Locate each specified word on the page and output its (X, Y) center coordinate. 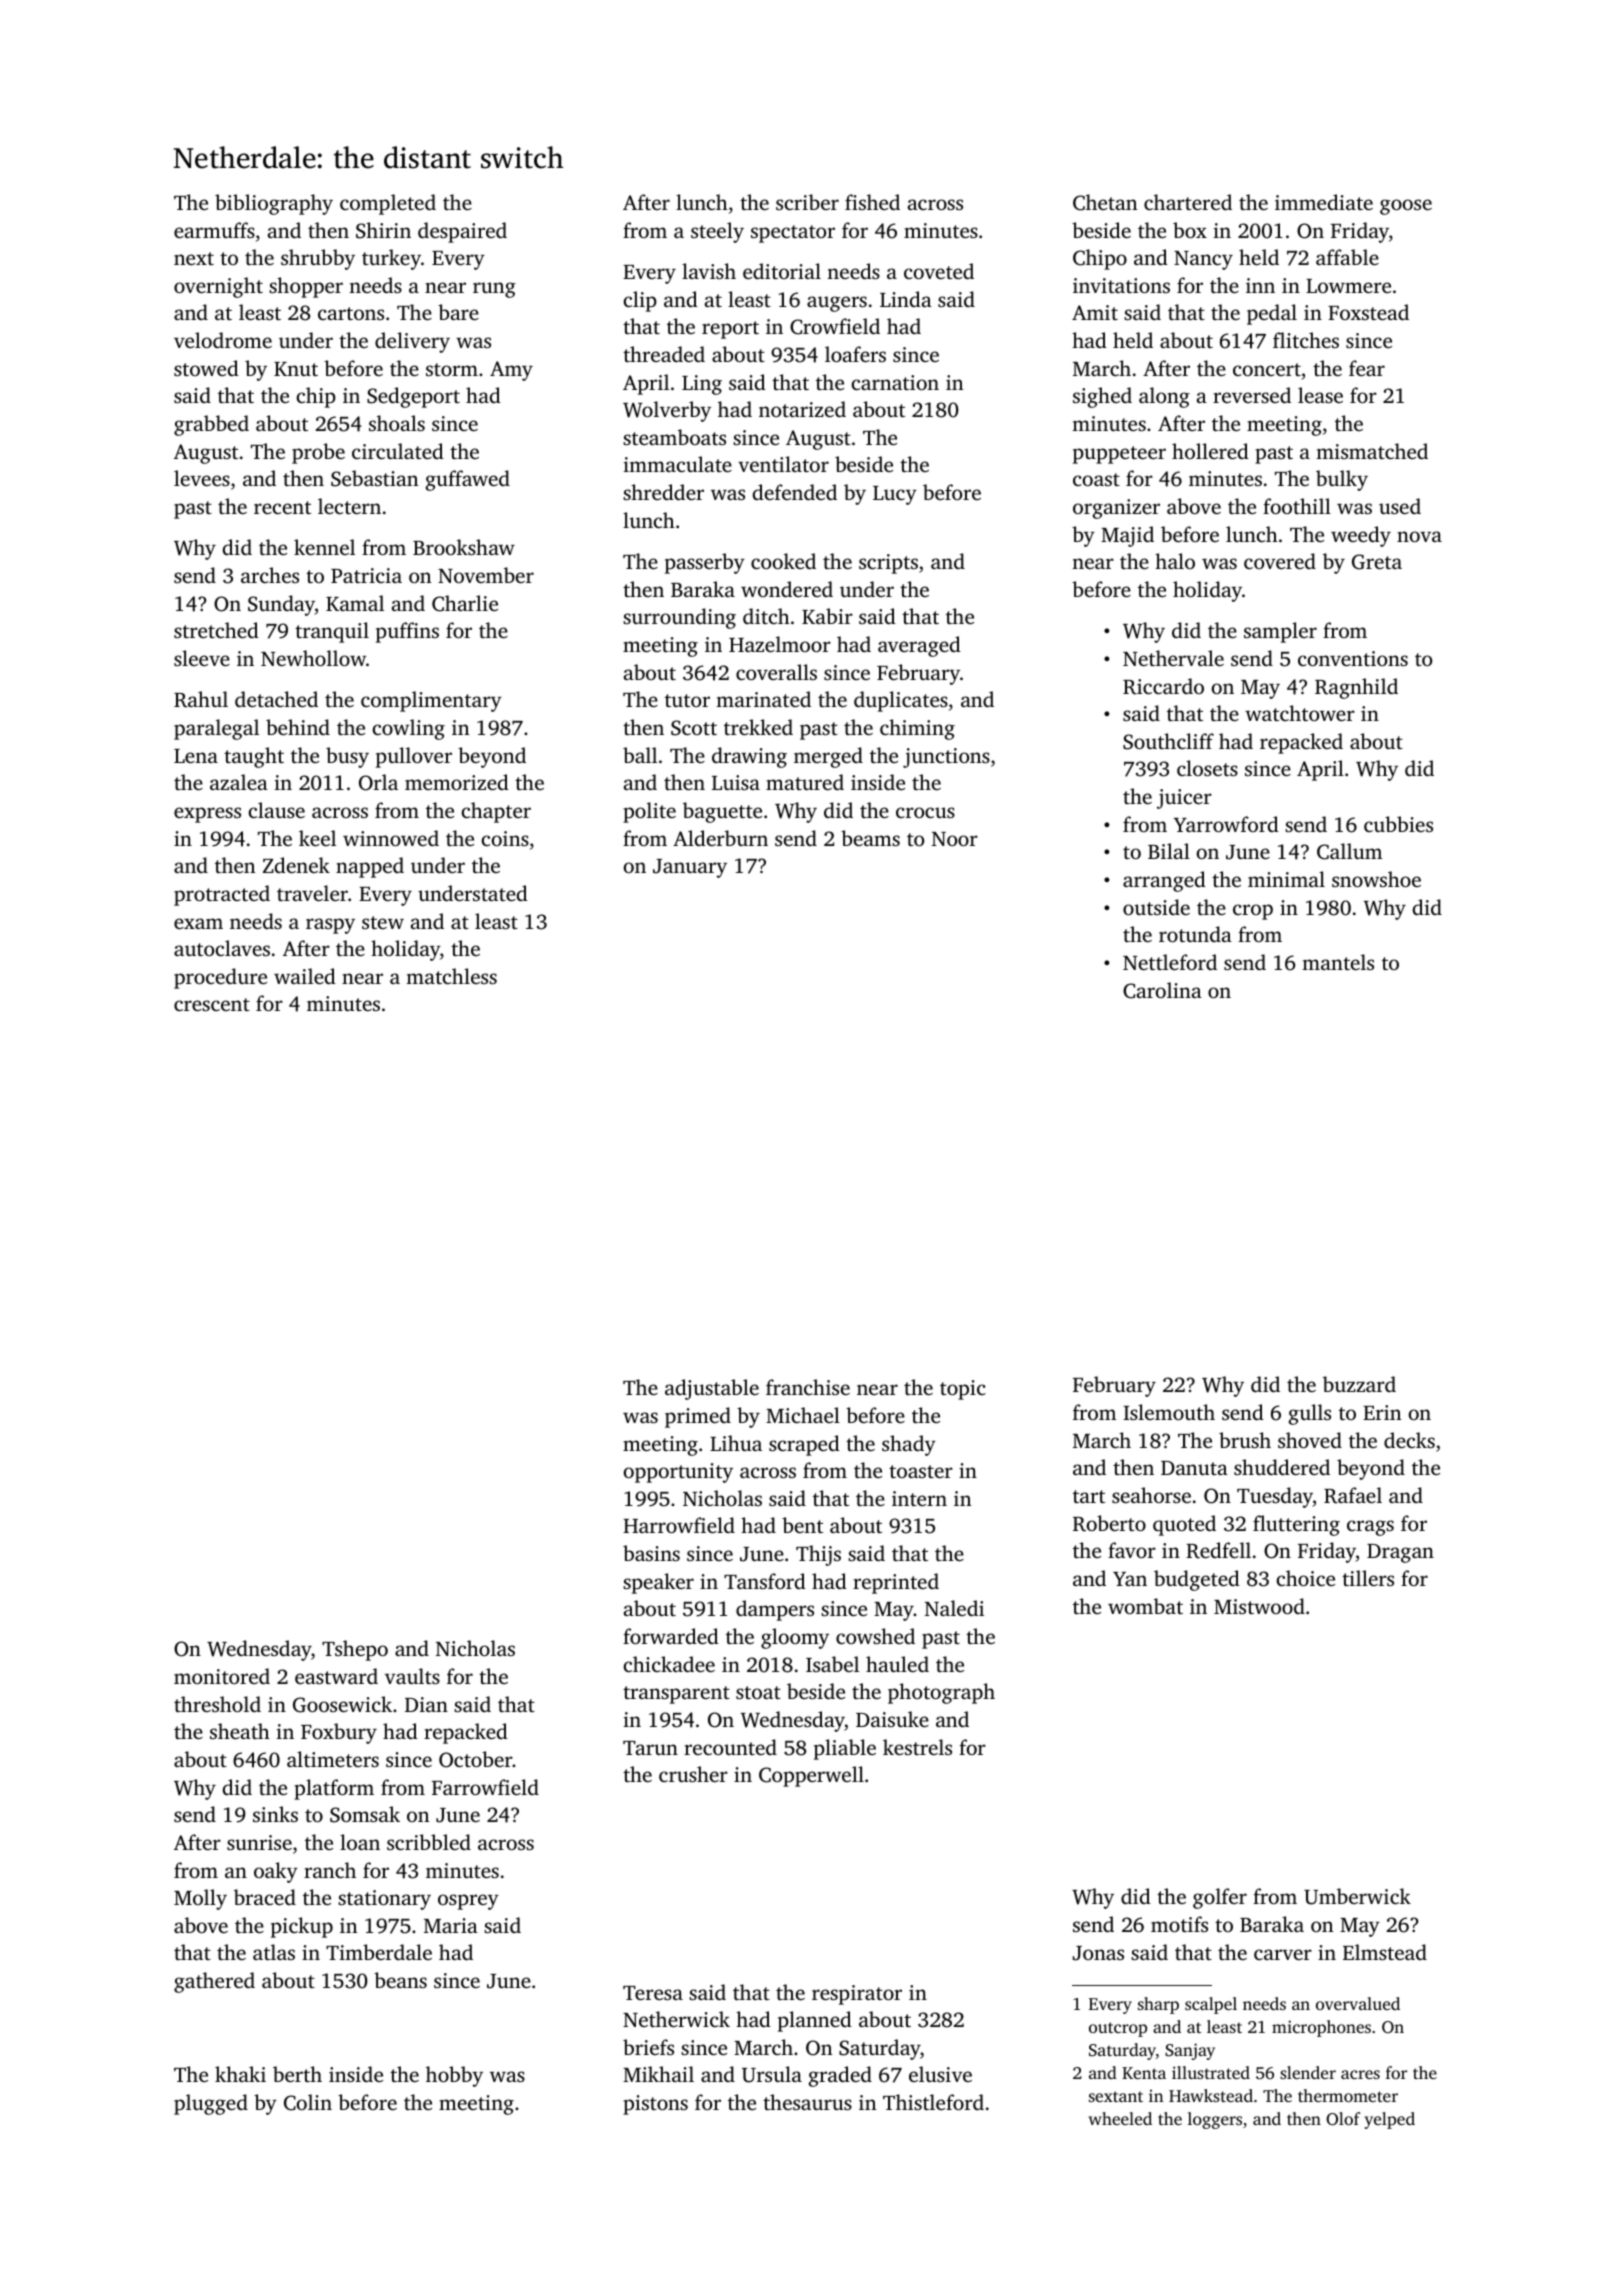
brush (1245, 1440)
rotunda (1195, 934)
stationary (384, 1900)
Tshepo (355, 1650)
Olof (1343, 2119)
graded (840, 2076)
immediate (1324, 202)
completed (388, 204)
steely (717, 232)
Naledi (954, 1608)
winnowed (391, 838)
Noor (955, 839)
